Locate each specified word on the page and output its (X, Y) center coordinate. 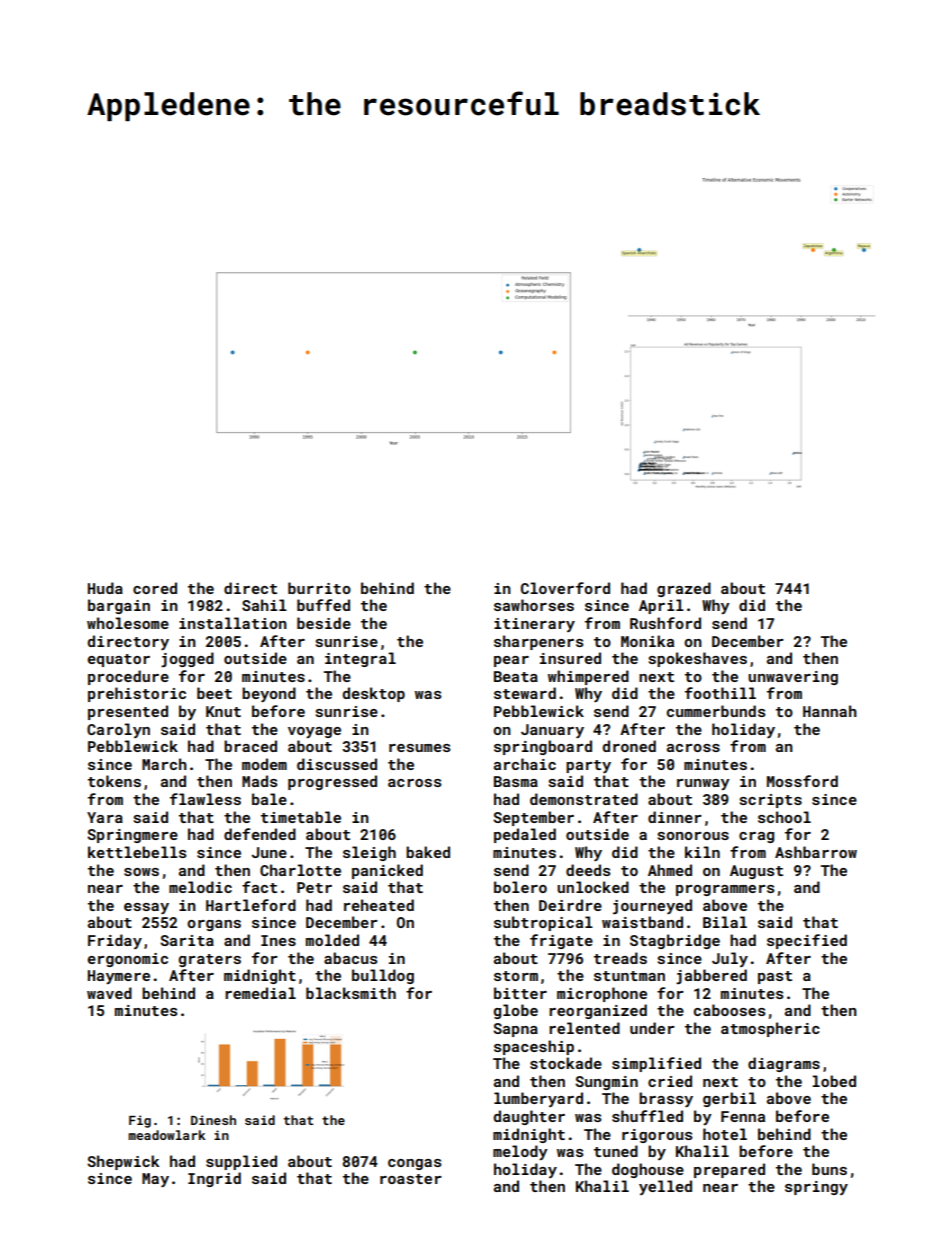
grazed (684, 589)
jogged (187, 659)
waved (109, 993)
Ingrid (214, 1179)
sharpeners (539, 642)
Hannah (830, 711)
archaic (525, 764)
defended (260, 834)
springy (816, 1188)
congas (415, 1164)
